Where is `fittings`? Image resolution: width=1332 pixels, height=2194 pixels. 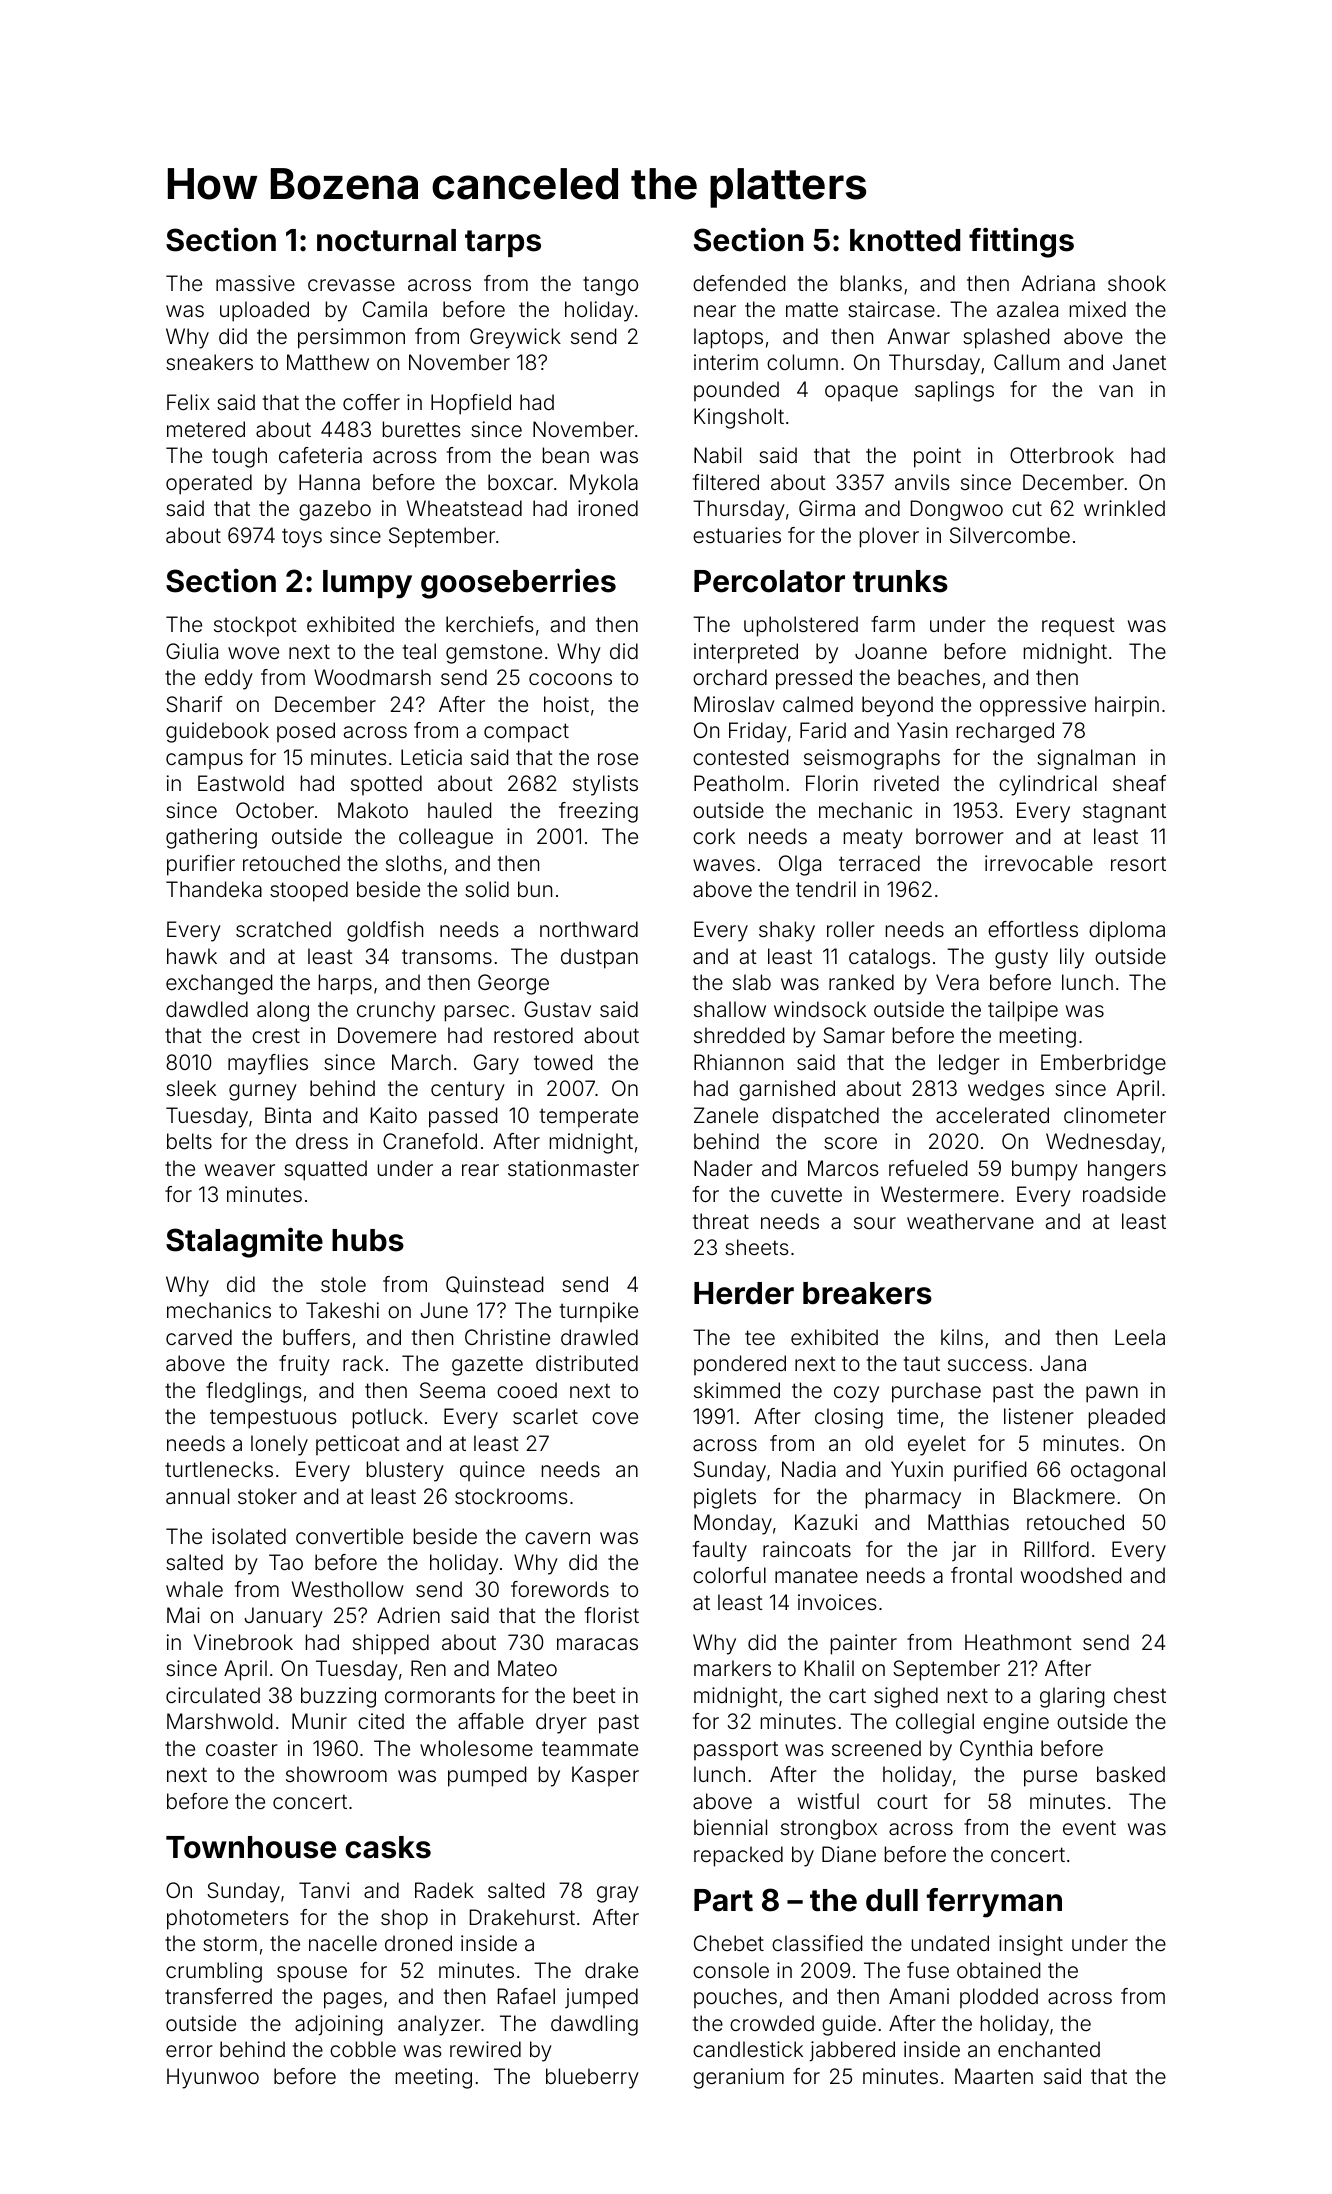 fittings is located at coordinates (1021, 242).
